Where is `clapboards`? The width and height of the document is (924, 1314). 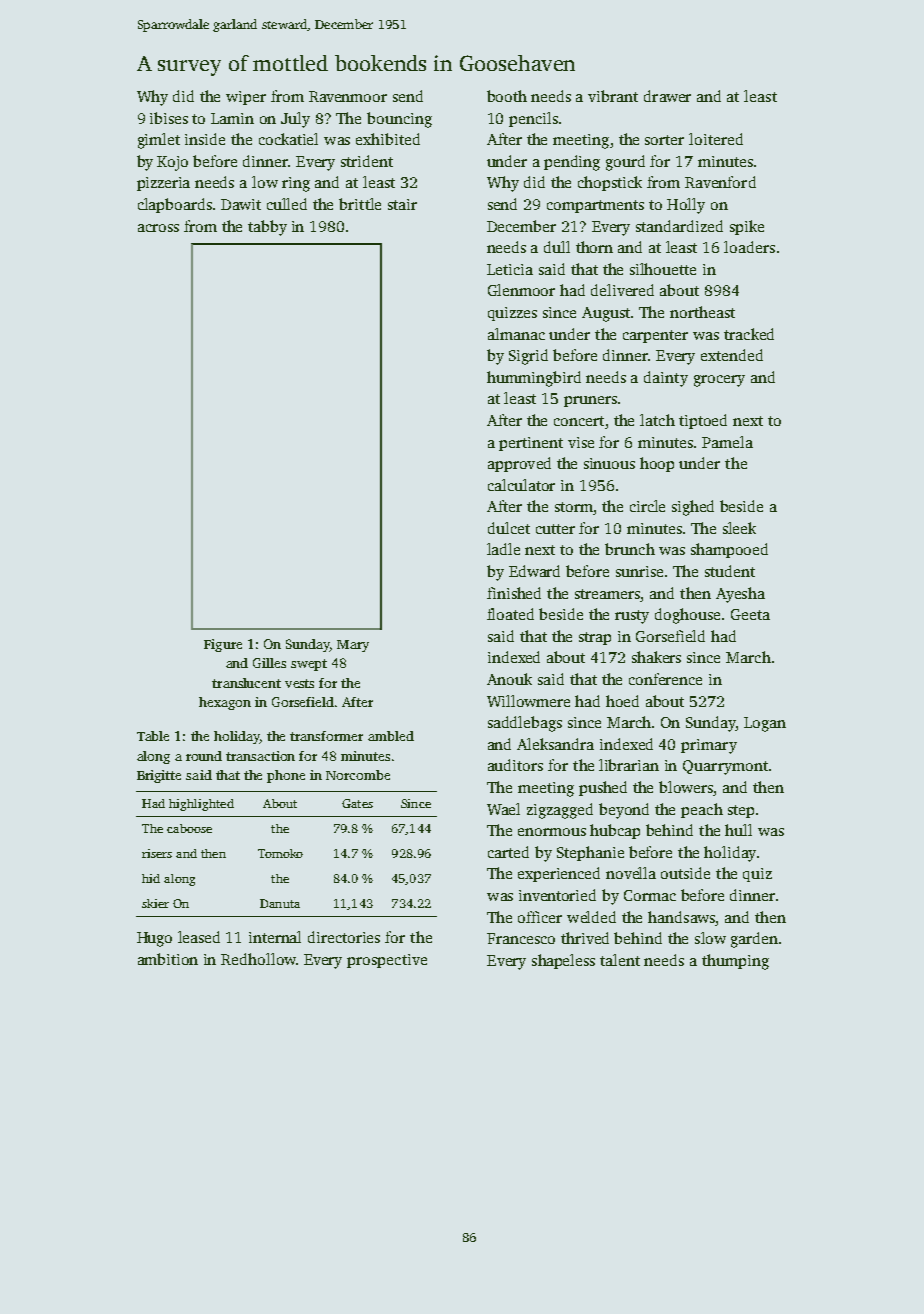
clapboards is located at coordinates (175, 205).
